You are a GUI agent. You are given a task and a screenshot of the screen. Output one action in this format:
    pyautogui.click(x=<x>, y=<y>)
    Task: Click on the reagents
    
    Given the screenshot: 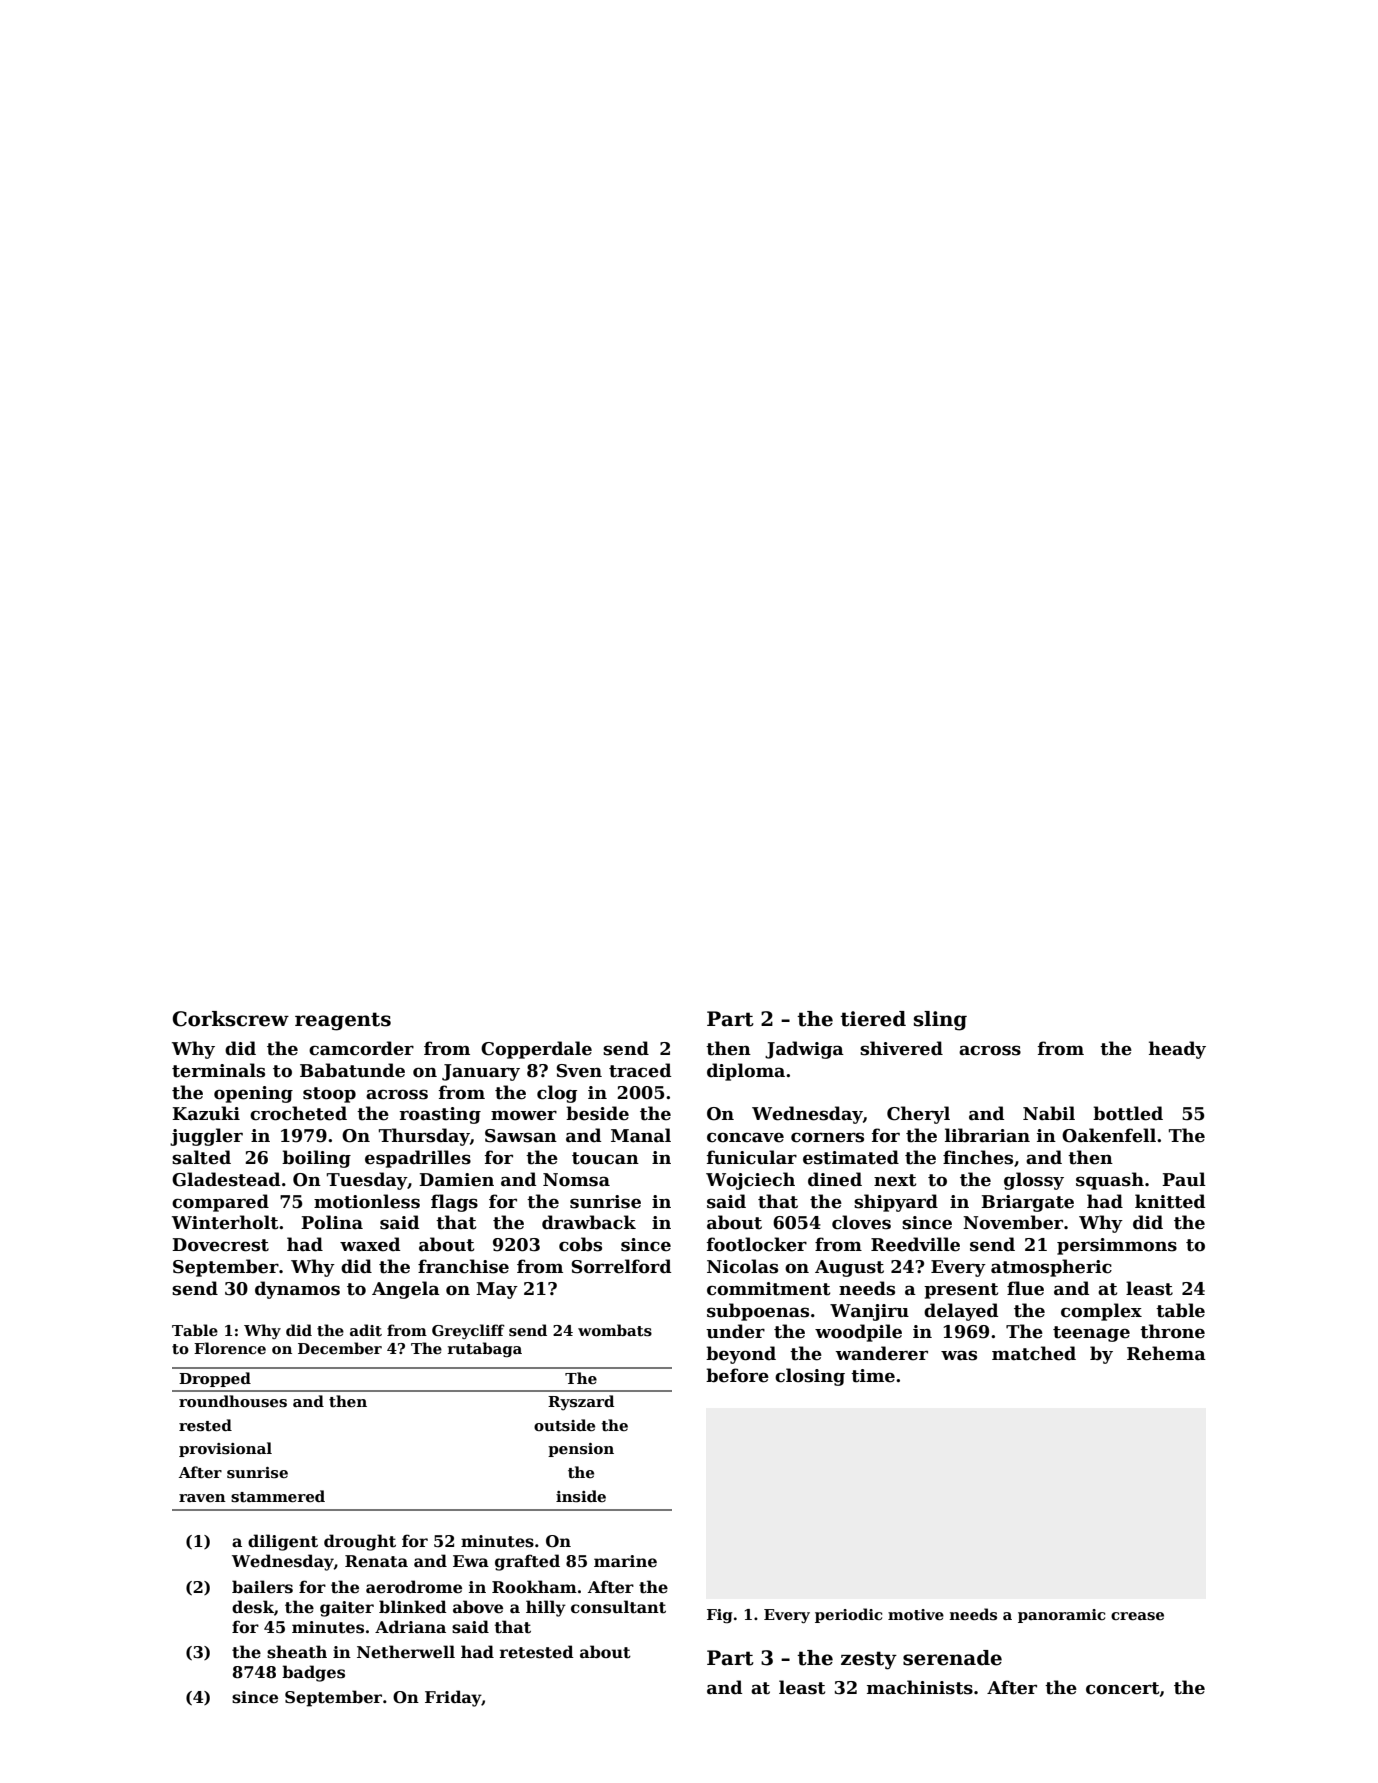 What is the action you would take?
    pyautogui.click(x=343, y=1021)
